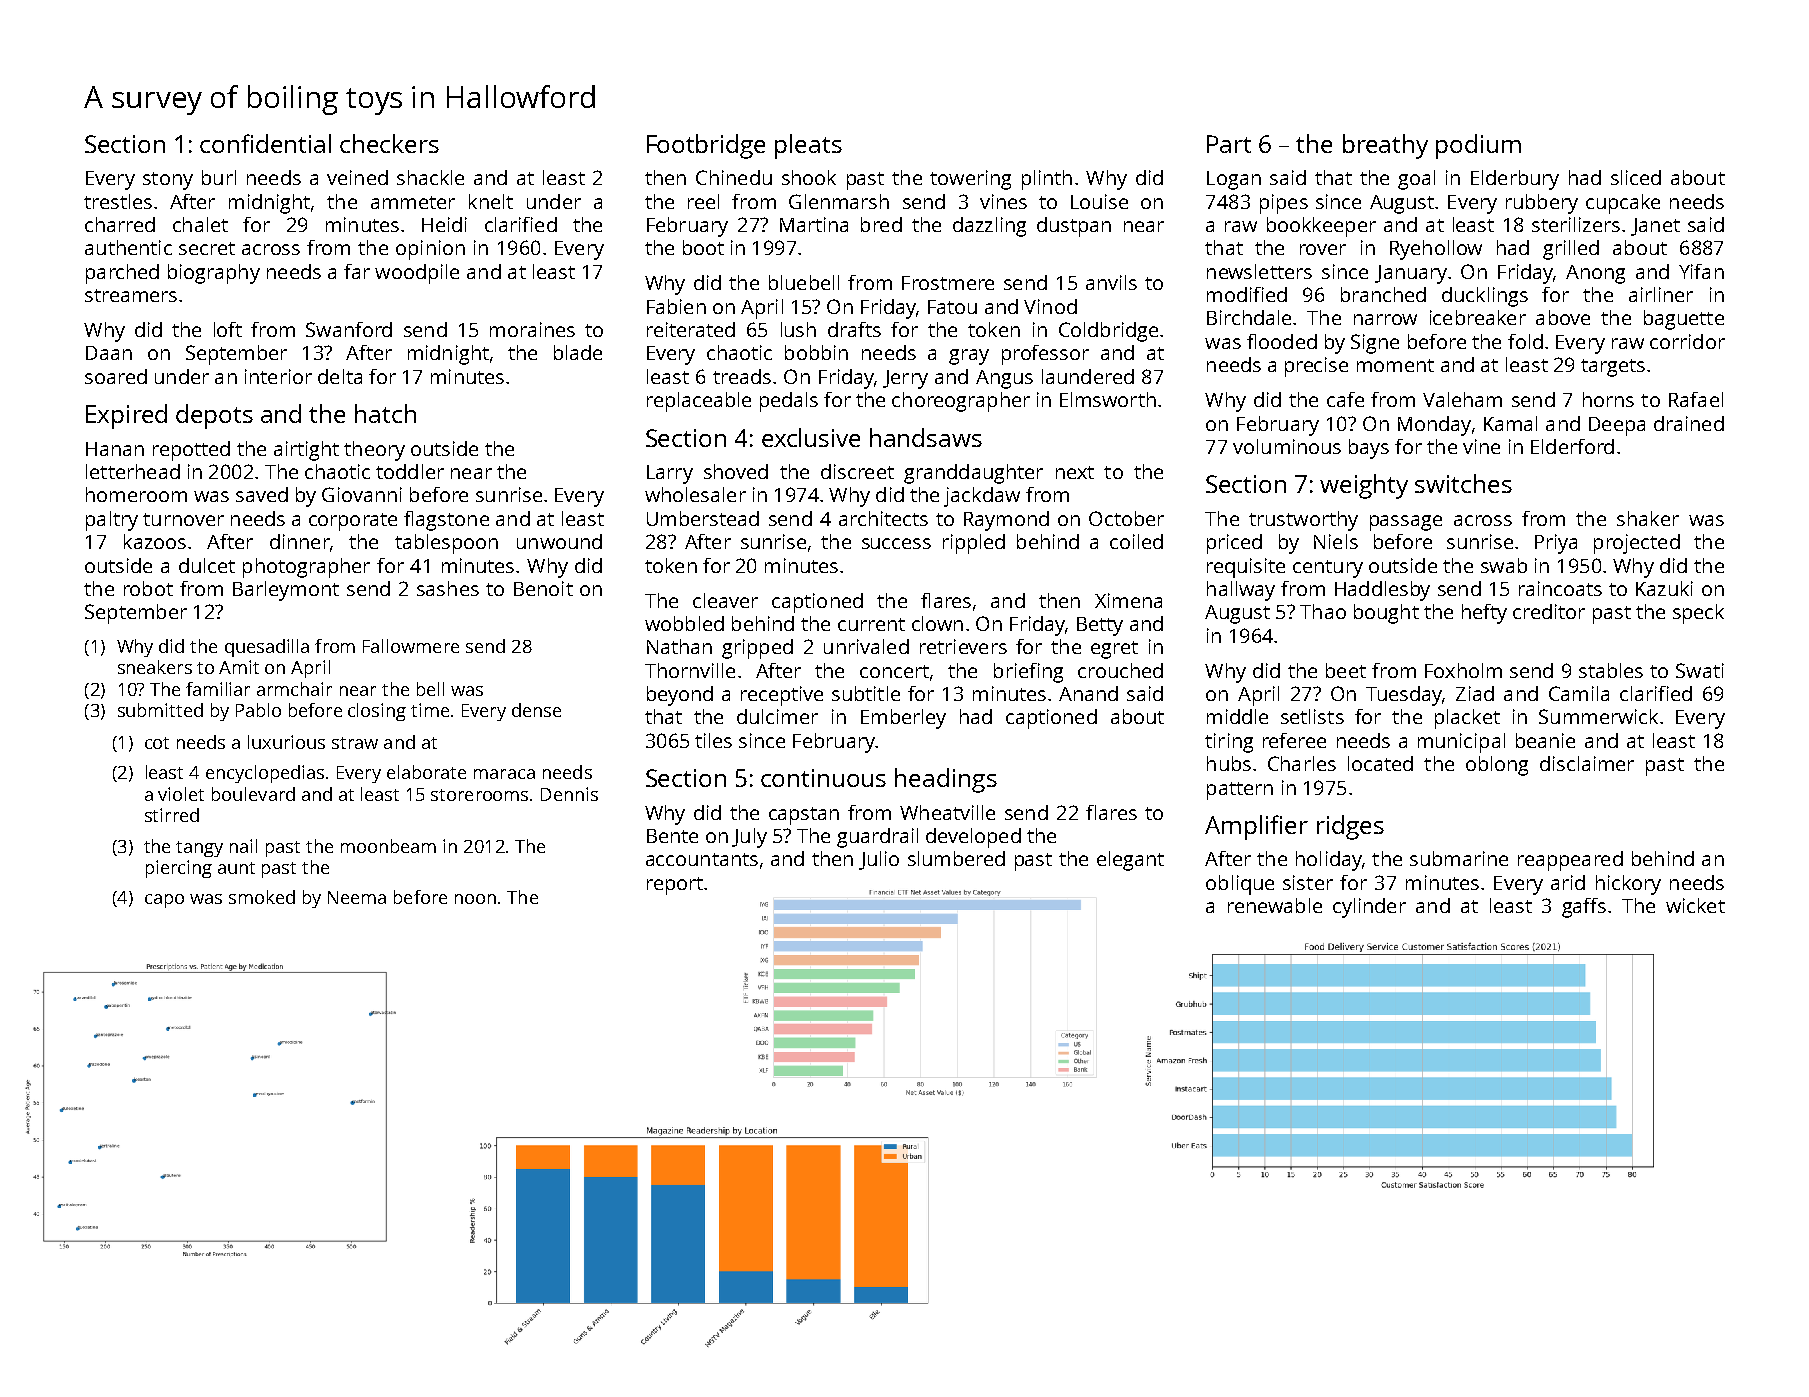 The height and width of the screenshot is (1397, 1809). Describe the element at coordinates (1515, 180) in the screenshot. I see `Elderbury` at that location.
